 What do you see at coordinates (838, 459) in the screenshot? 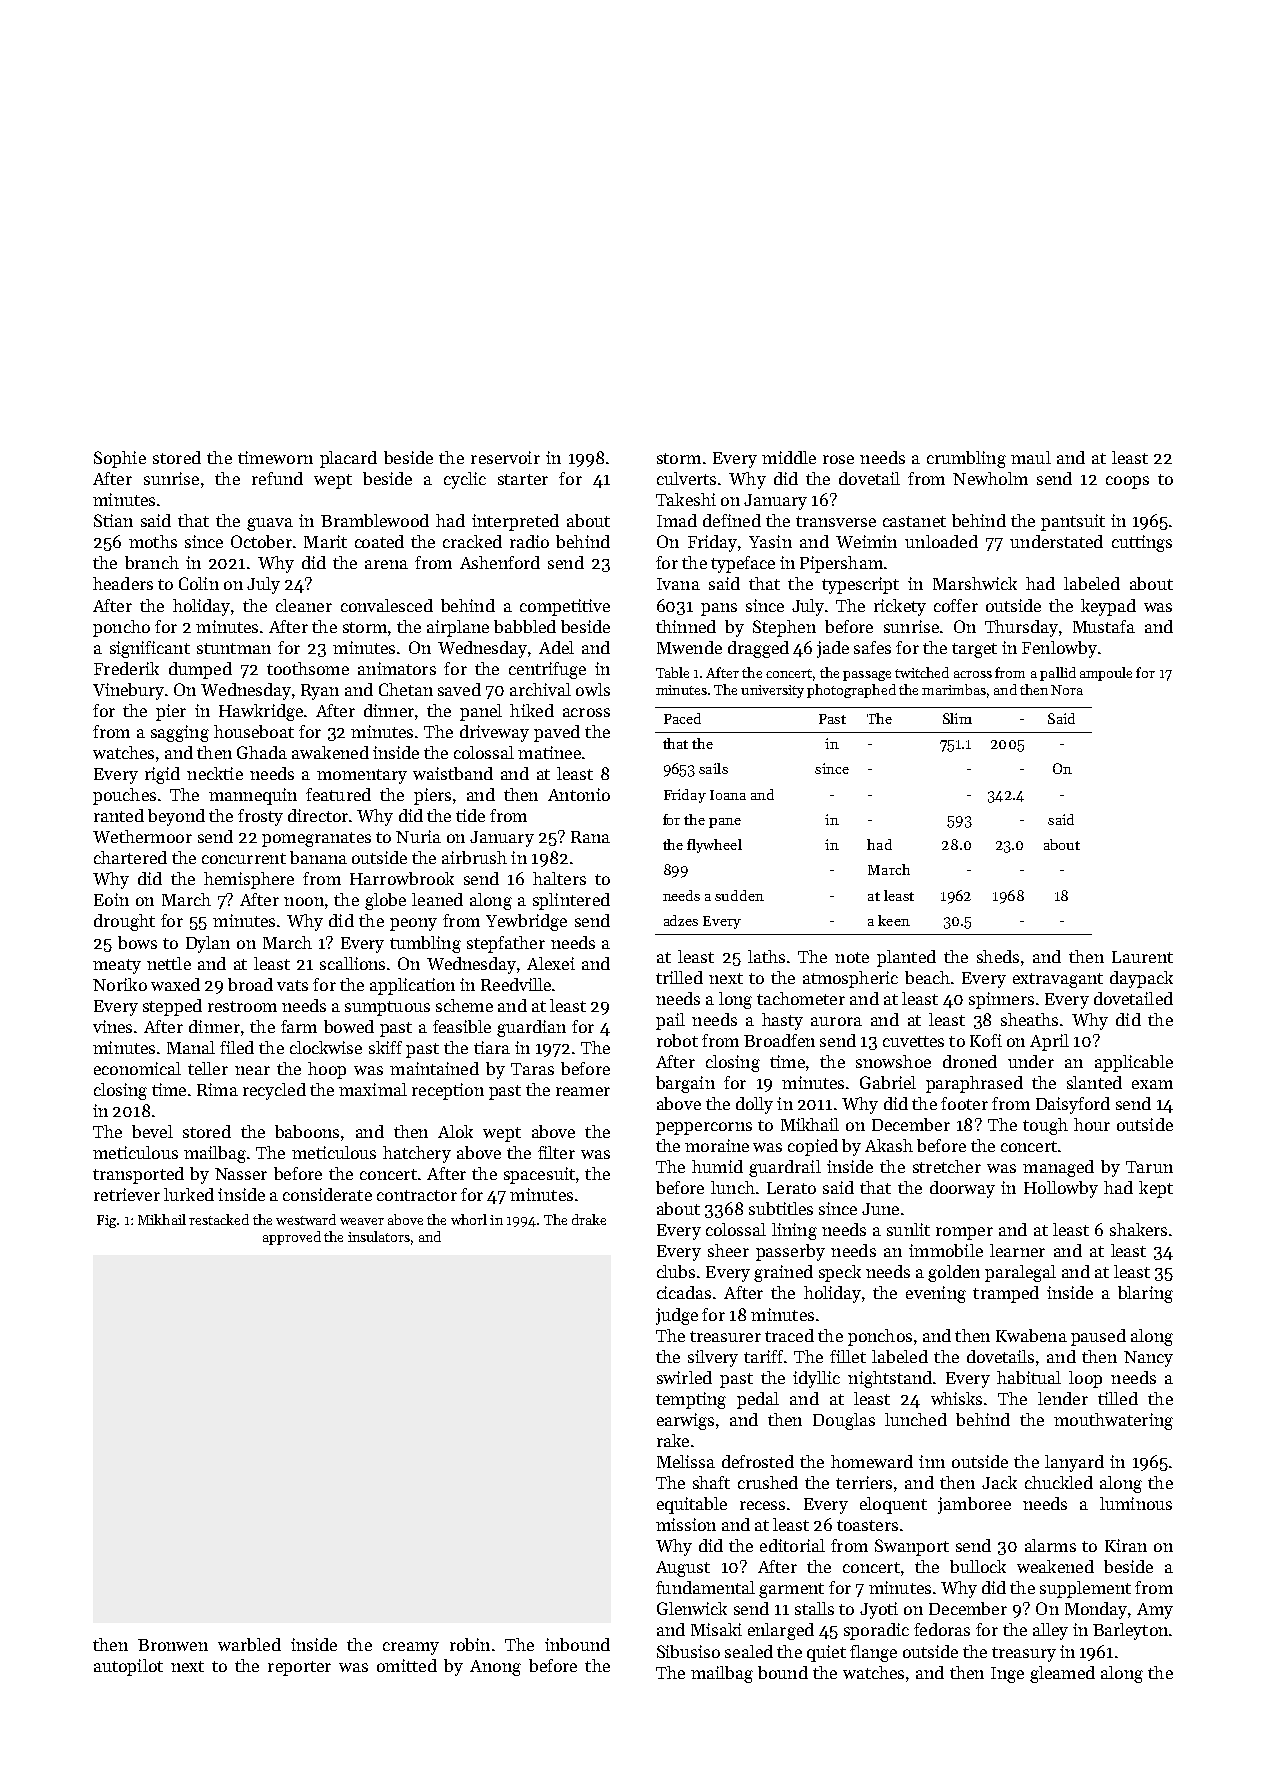
I see `rose` at bounding box center [838, 459].
